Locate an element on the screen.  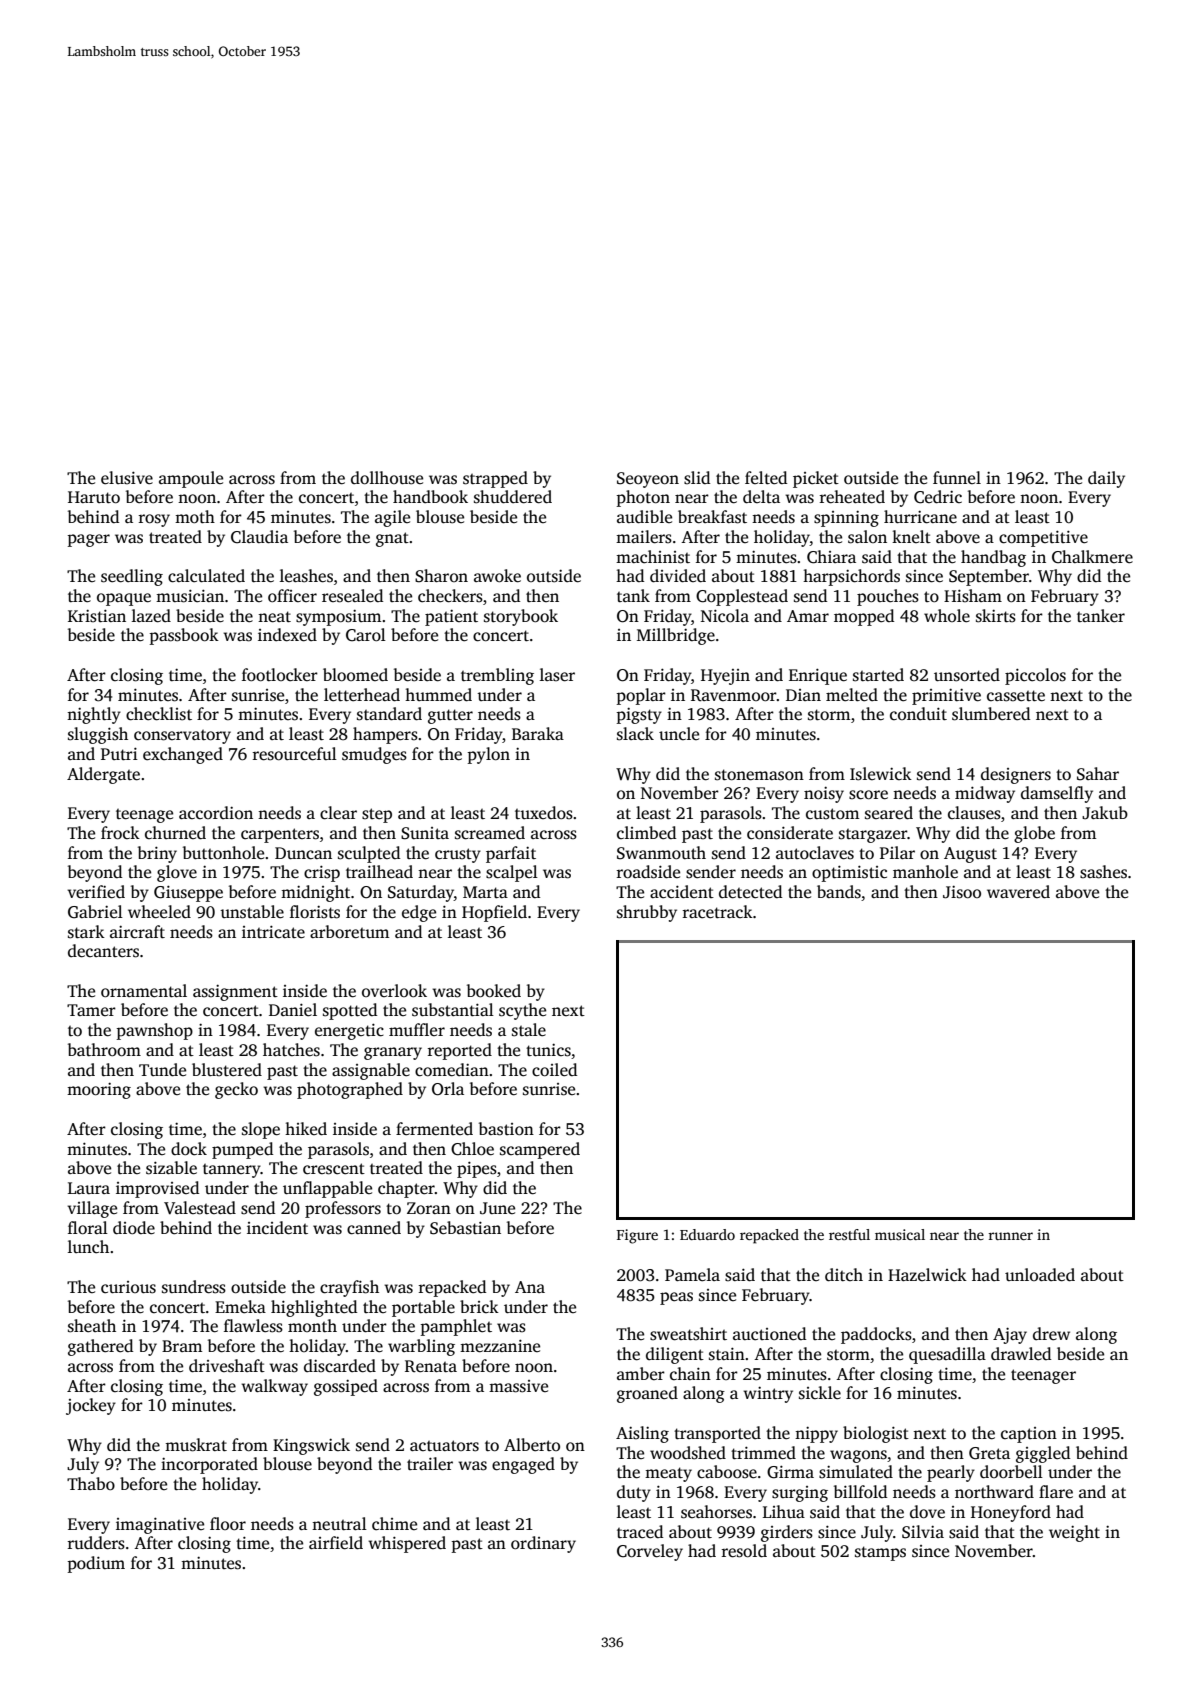
daily is located at coordinates (1106, 479).
